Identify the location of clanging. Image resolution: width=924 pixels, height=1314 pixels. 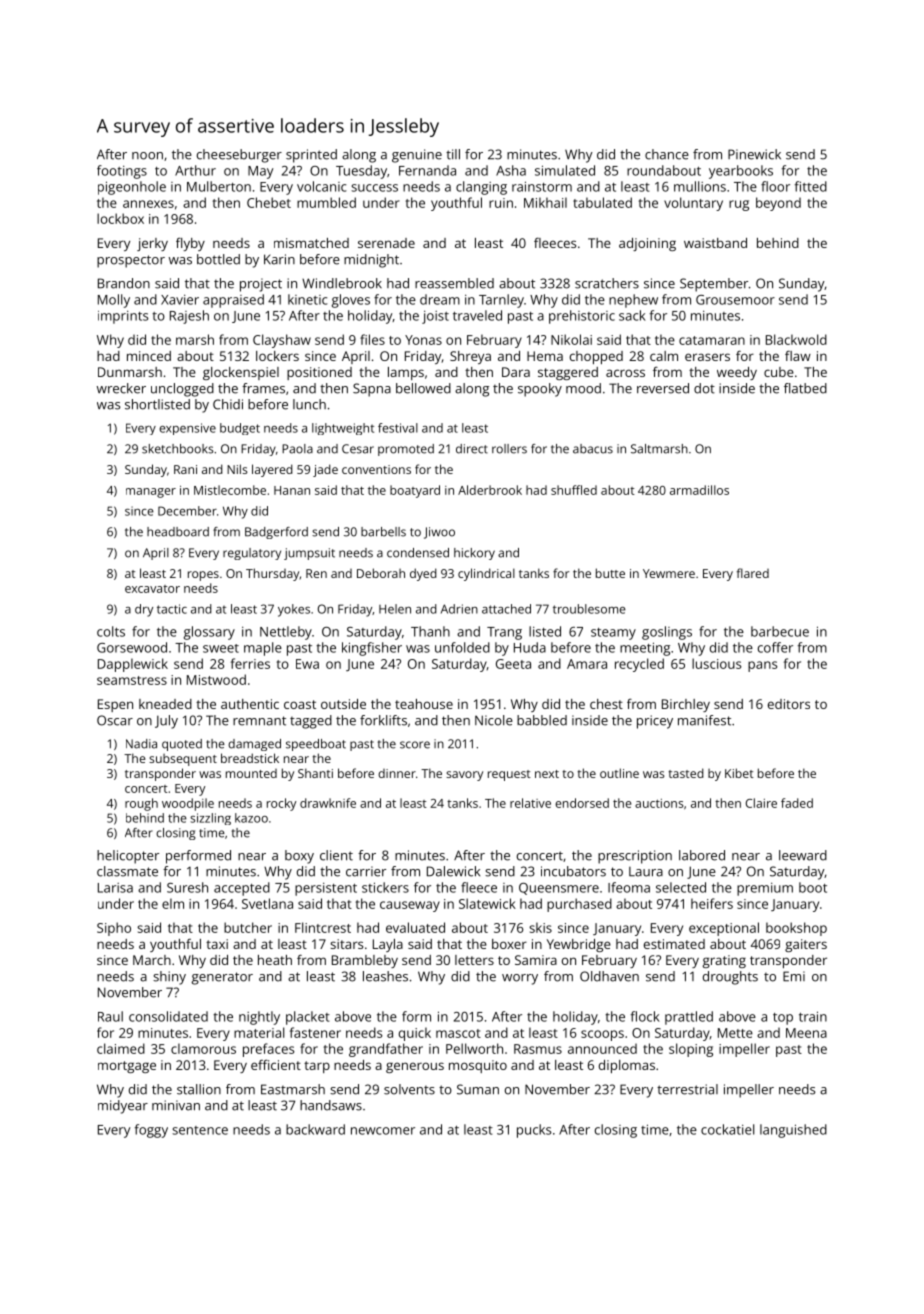
(481, 188).
